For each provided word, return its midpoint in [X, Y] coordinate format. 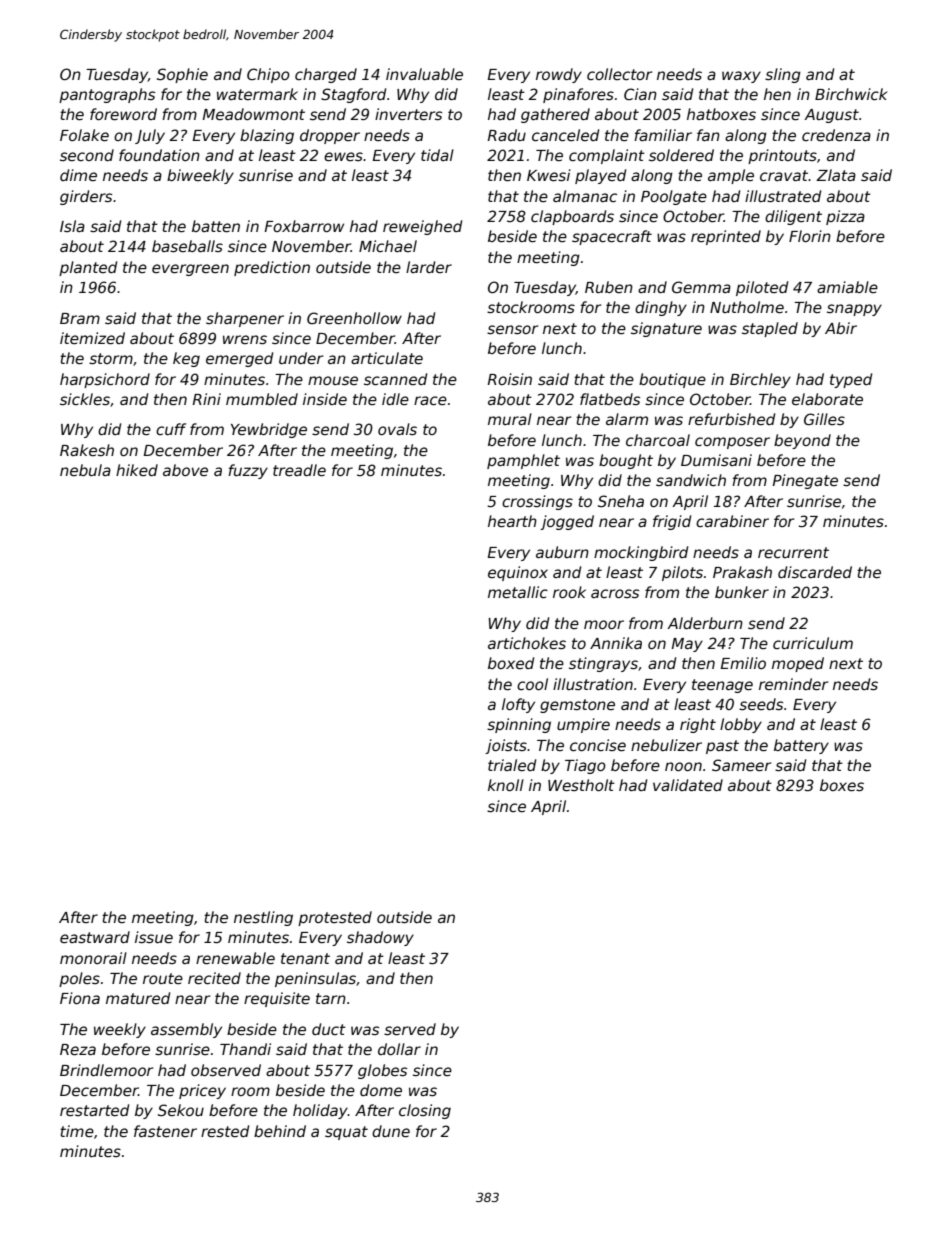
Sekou [181, 1110]
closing [425, 1111]
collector [619, 74]
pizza [845, 217]
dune [391, 1131]
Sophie [182, 75]
